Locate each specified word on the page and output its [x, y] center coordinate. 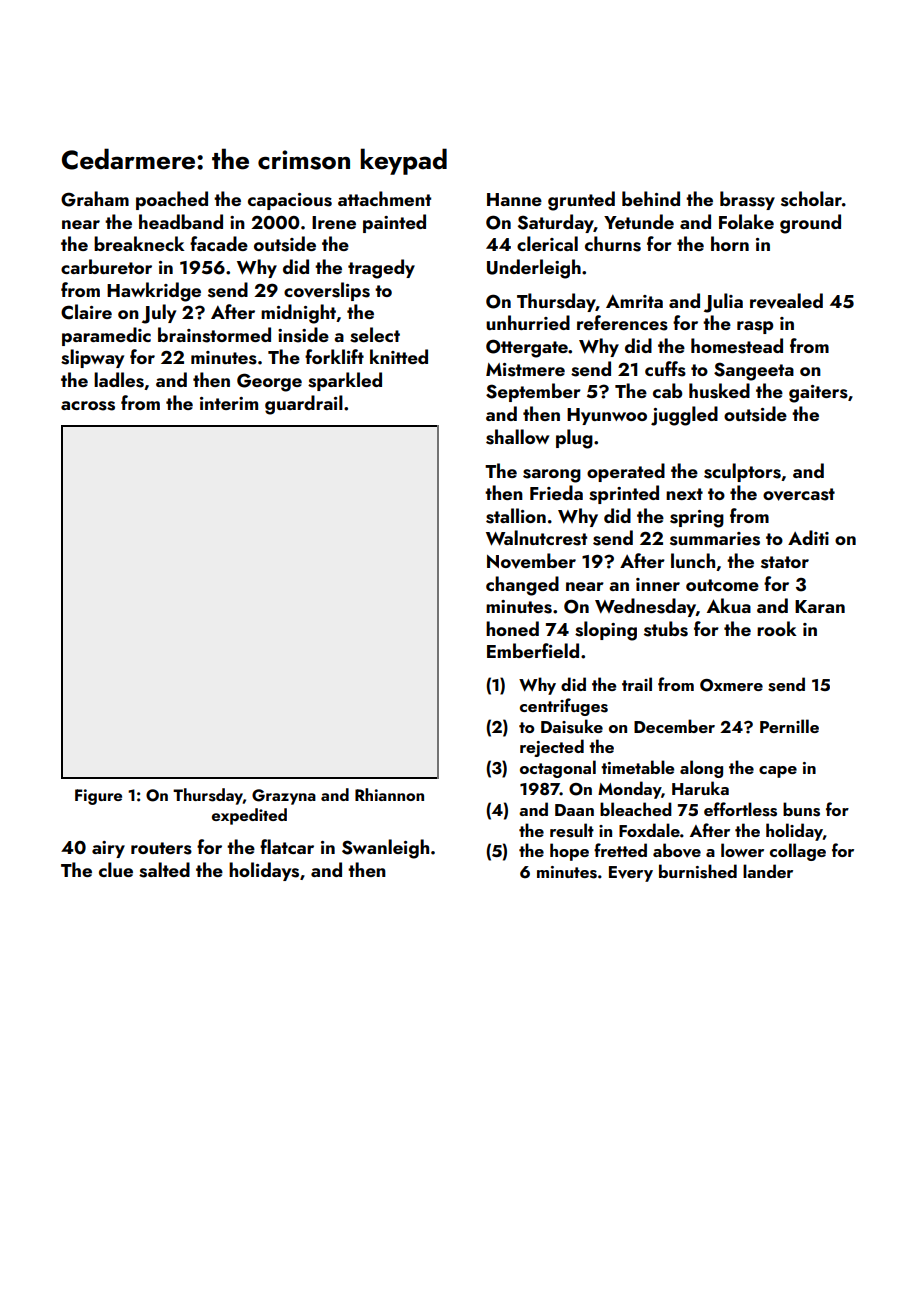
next [684, 494]
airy [108, 849]
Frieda [556, 492]
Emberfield [533, 650]
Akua [729, 605]
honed [512, 628]
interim [229, 403]
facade [219, 243]
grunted [581, 201]
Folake [746, 221]
